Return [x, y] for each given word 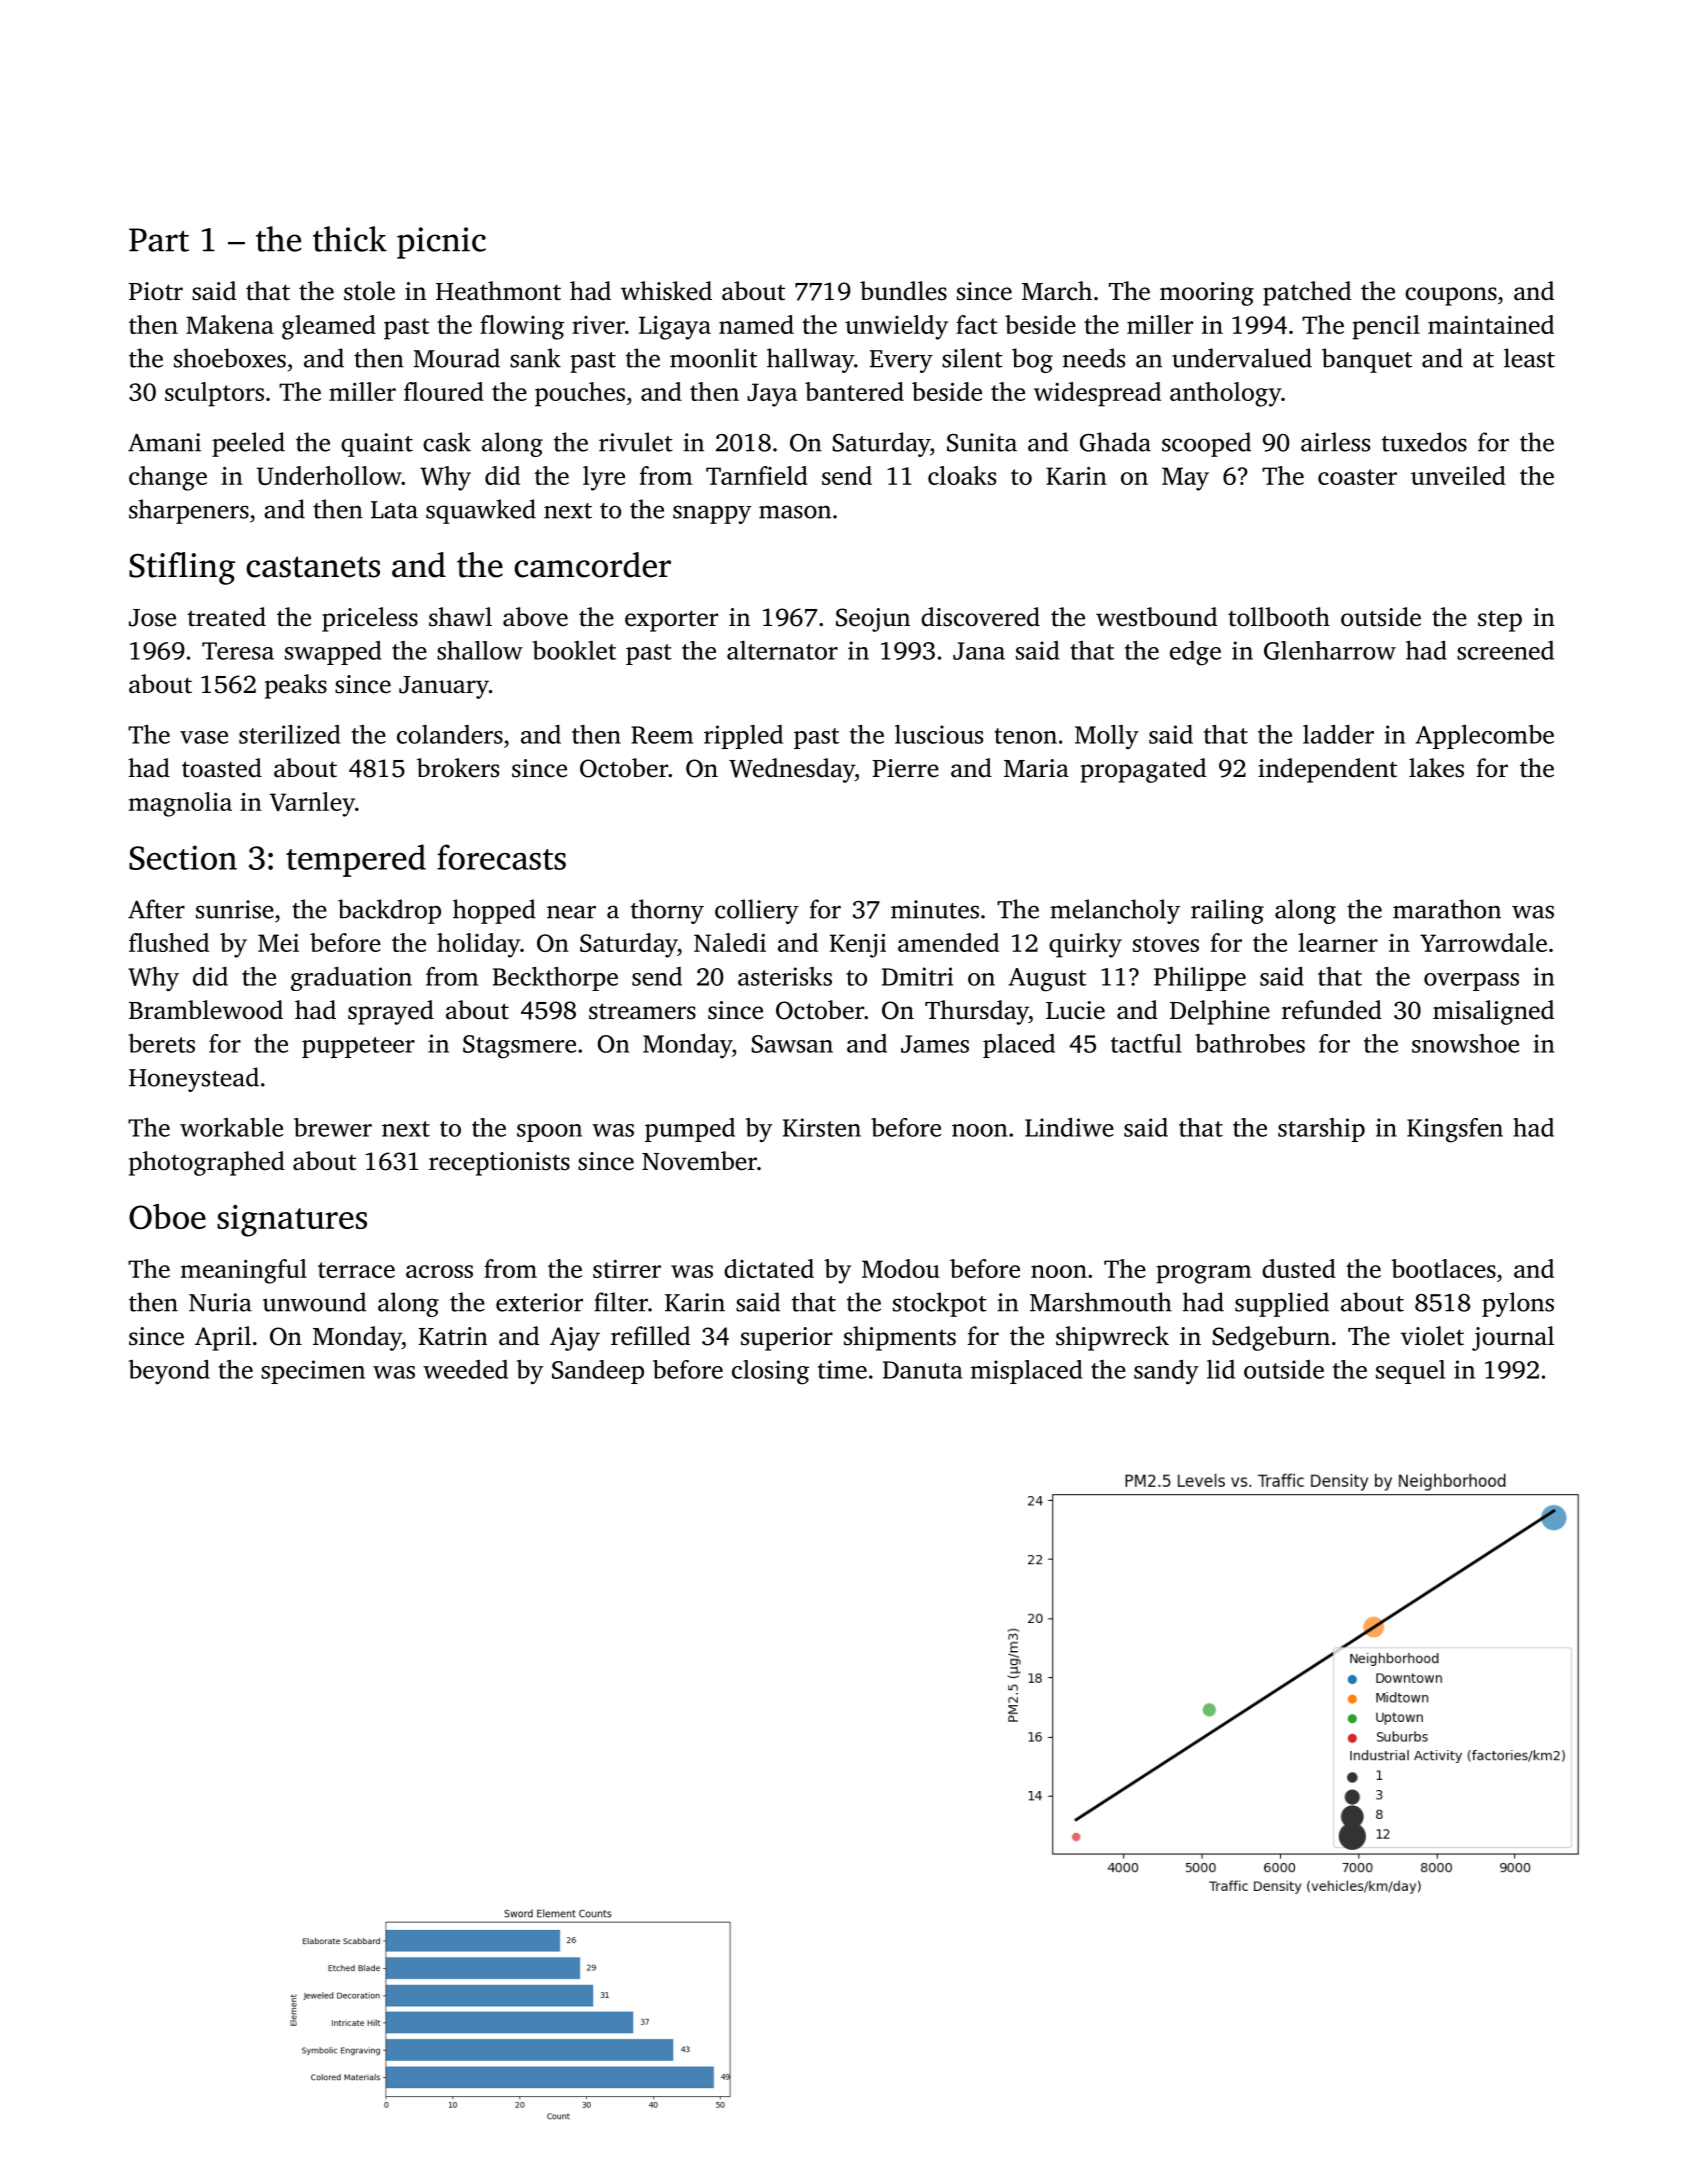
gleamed [329, 327]
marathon [1447, 909]
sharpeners [189, 511]
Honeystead [194, 1079]
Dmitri [917, 976]
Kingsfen [1455, 1130]
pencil [1386, 327]
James [935, 1044]
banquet [1367, 360]
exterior [539, 1302]
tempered [356, 860]
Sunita [982, 442]
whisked [666, 291]
